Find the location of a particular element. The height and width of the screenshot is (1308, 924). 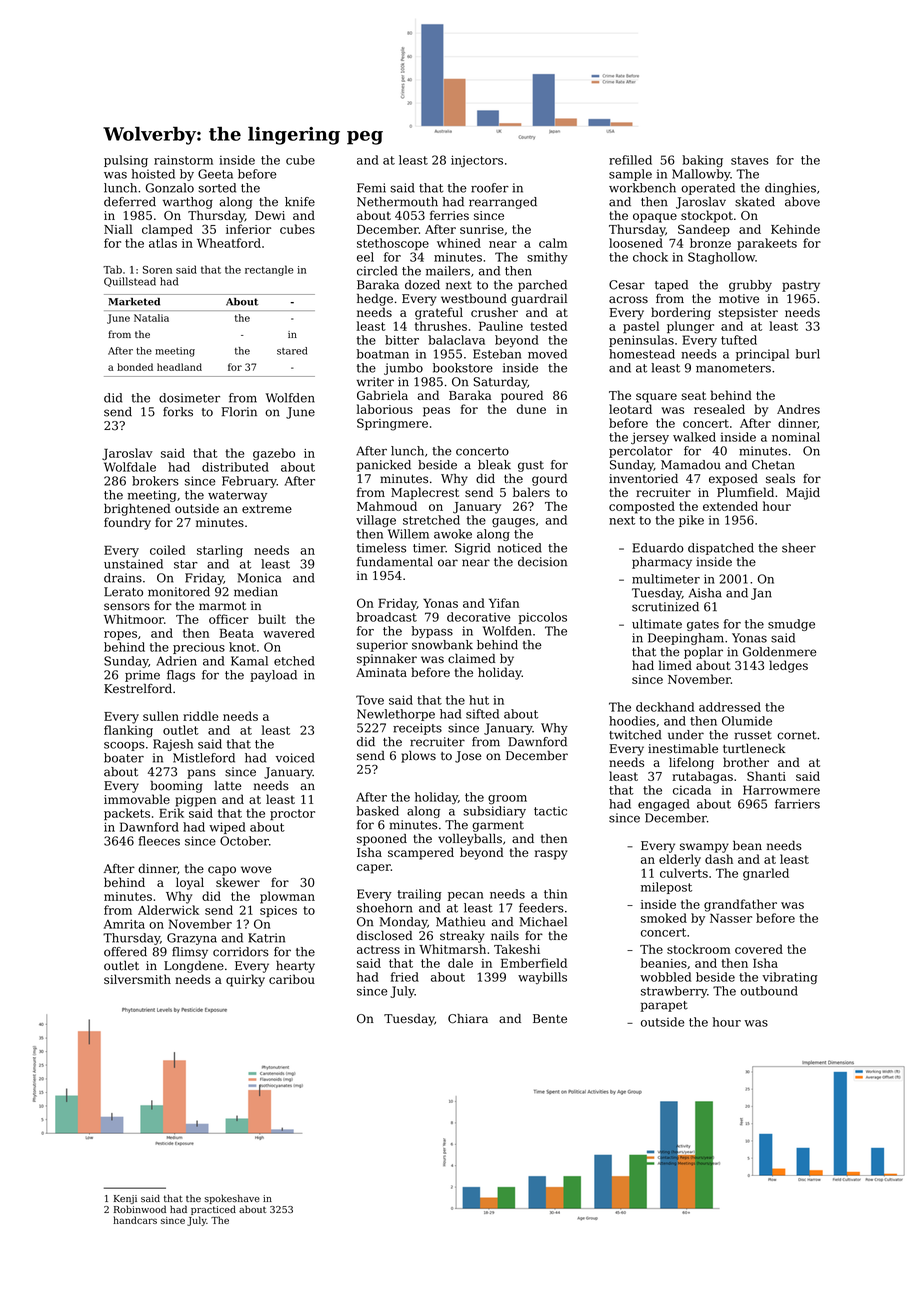

sifted is located at coordinates (482, 714).
